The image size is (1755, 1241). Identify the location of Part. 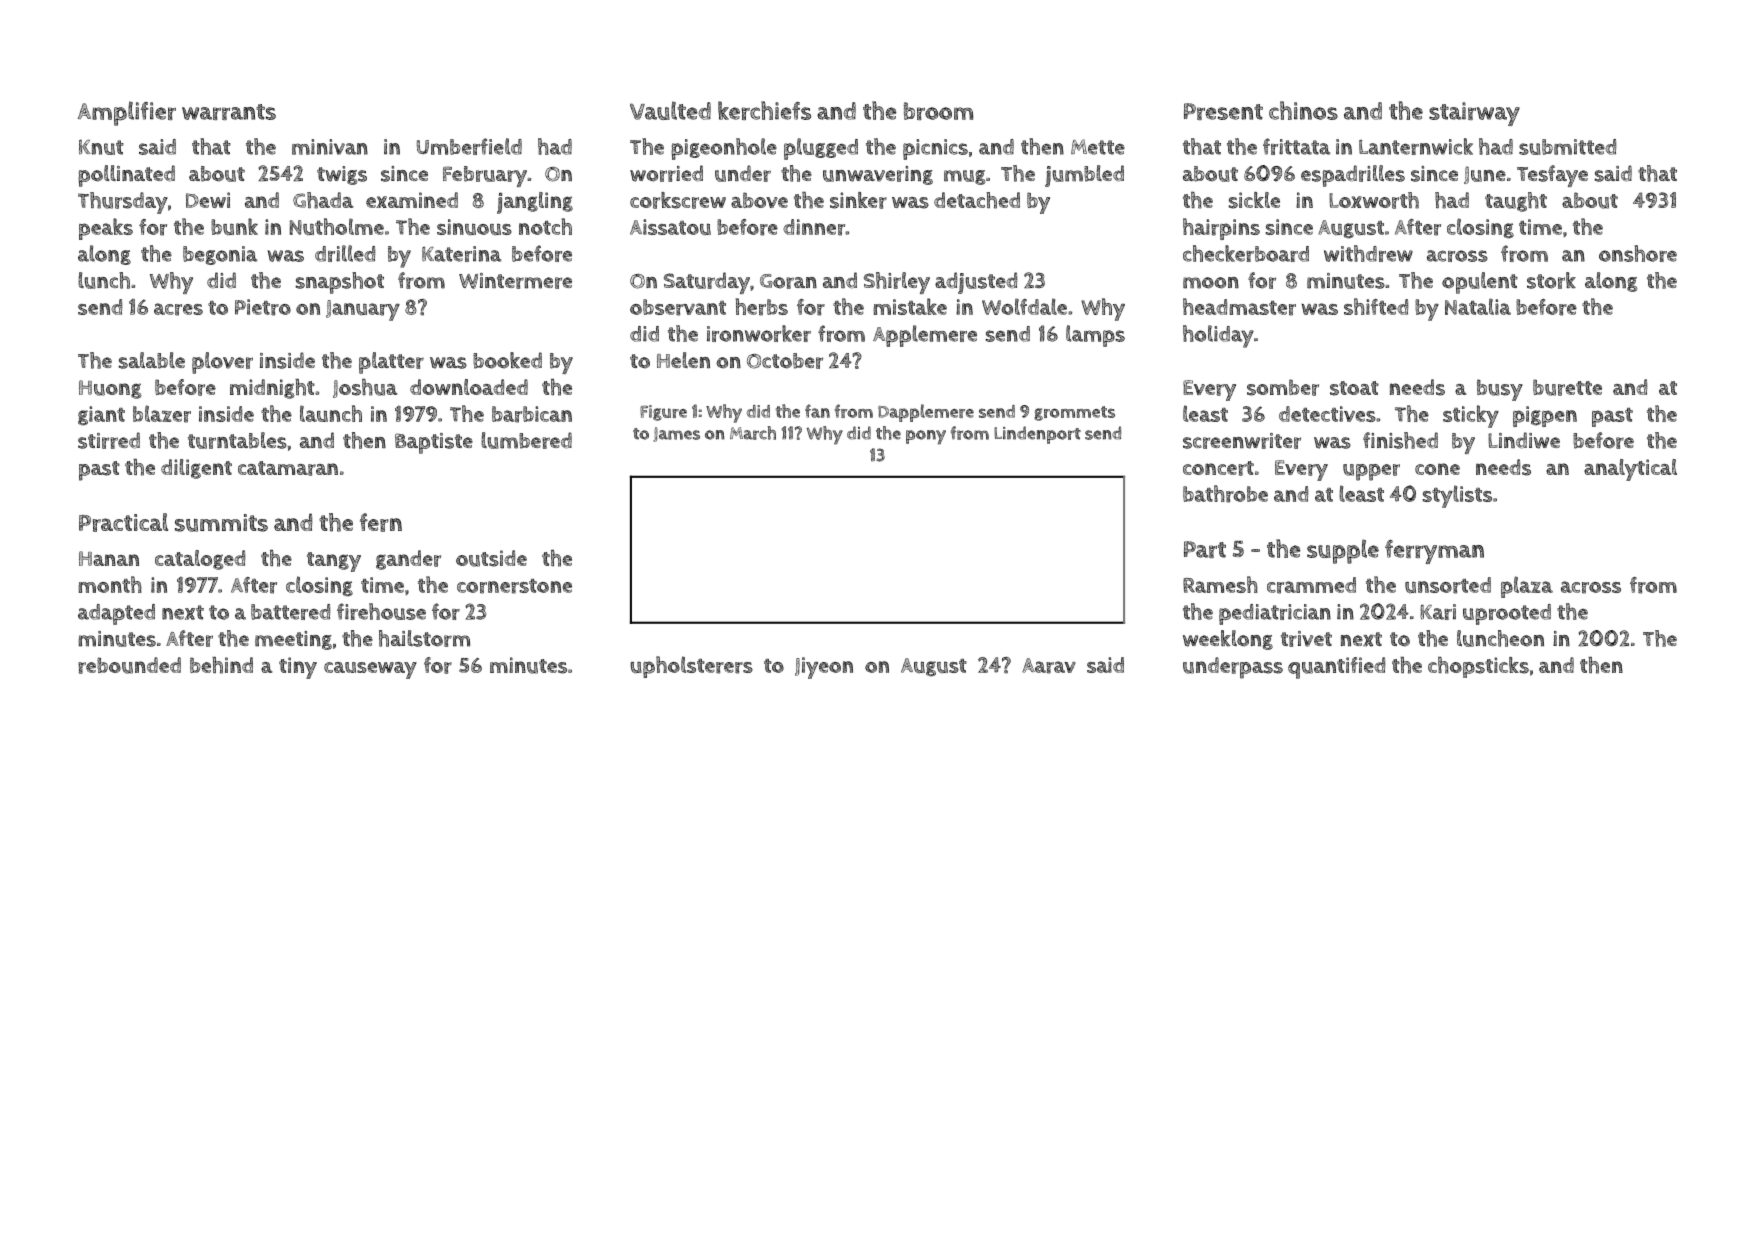
(1205, 549).
